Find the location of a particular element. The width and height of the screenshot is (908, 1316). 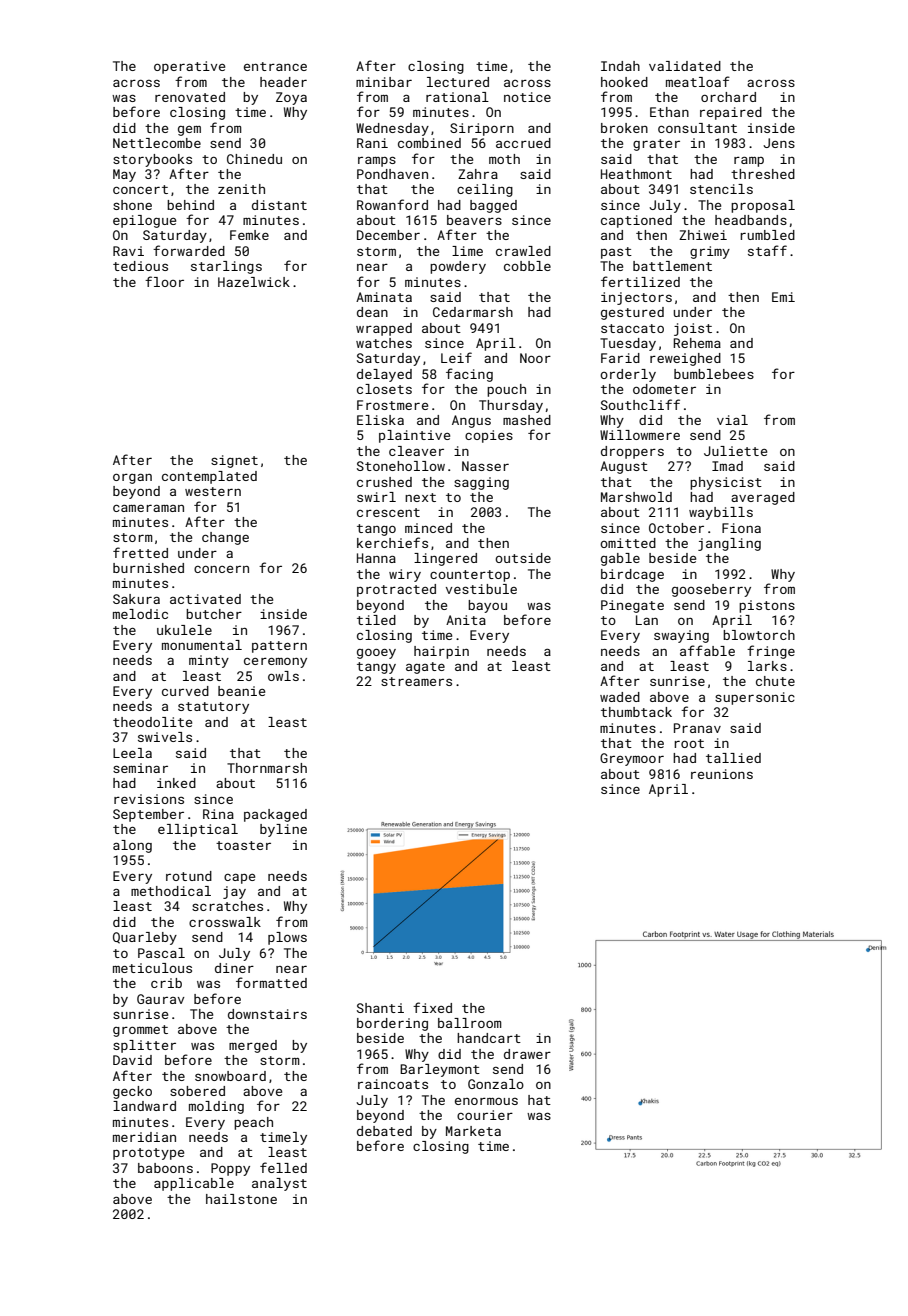

Chinedu is located at coordinates (254, 159).
